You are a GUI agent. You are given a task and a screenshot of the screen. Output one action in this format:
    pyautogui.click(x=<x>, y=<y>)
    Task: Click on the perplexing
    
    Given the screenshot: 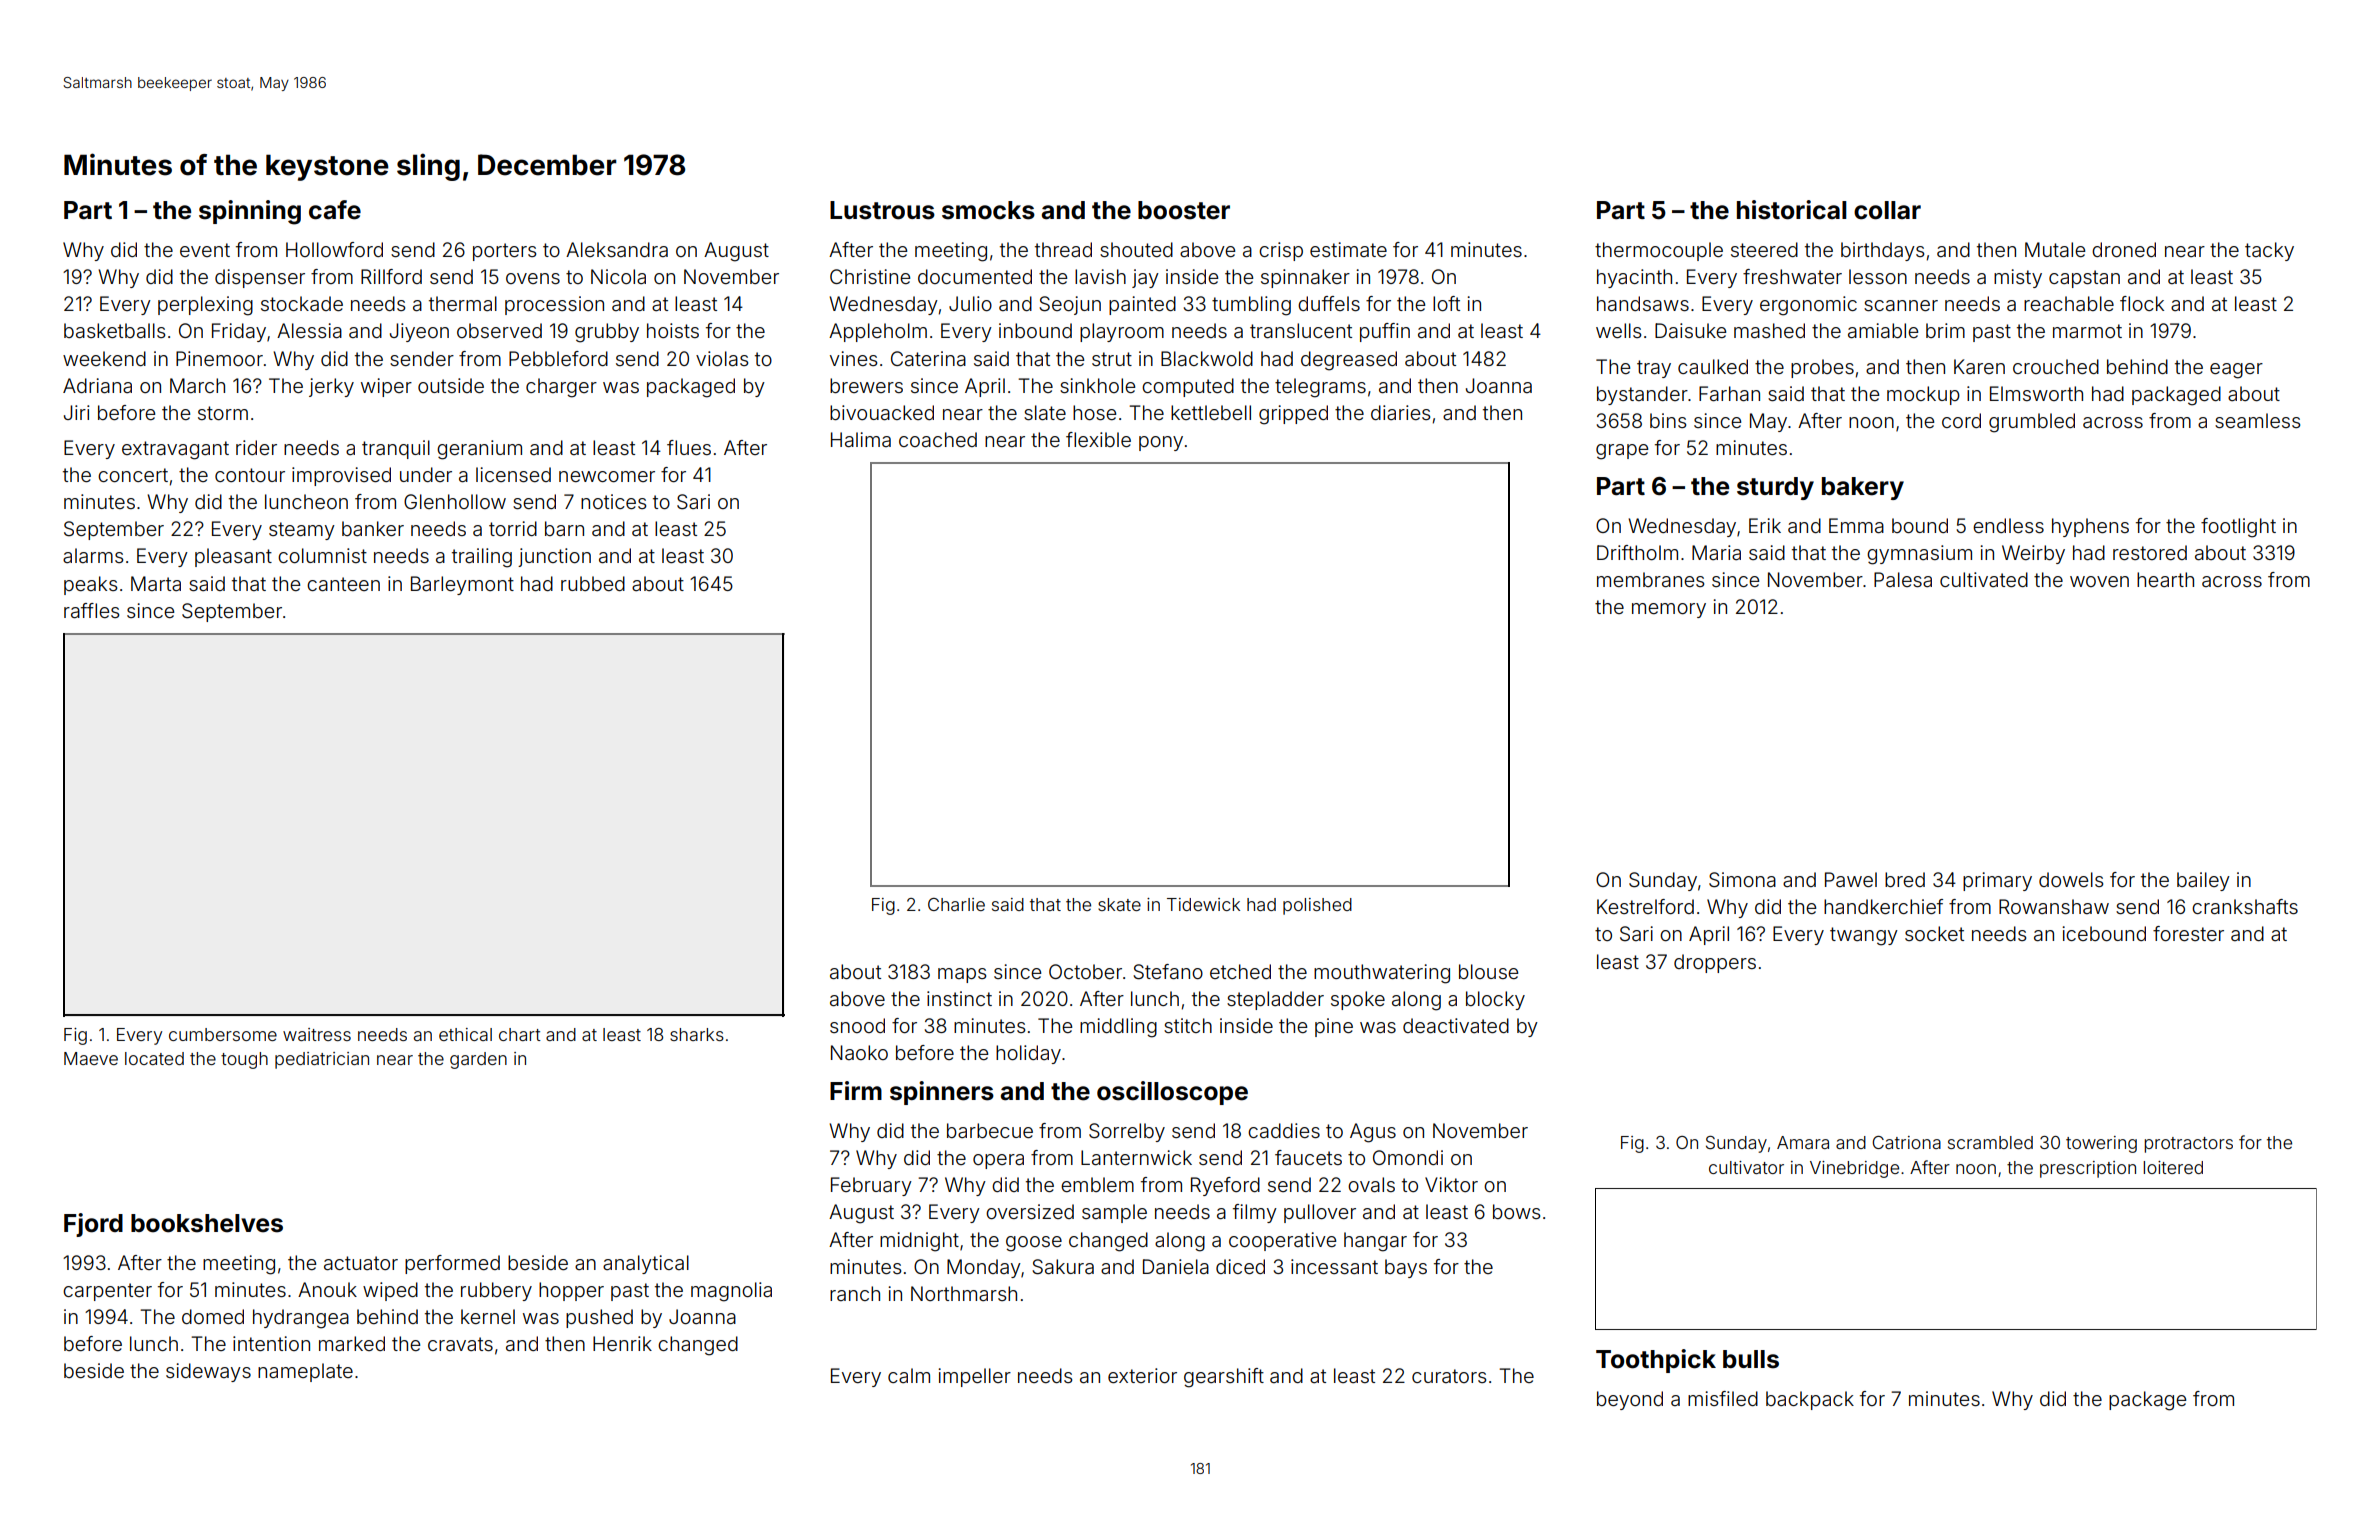 What is the action you would take?
    pyautogui.click(x=205, y=306)
